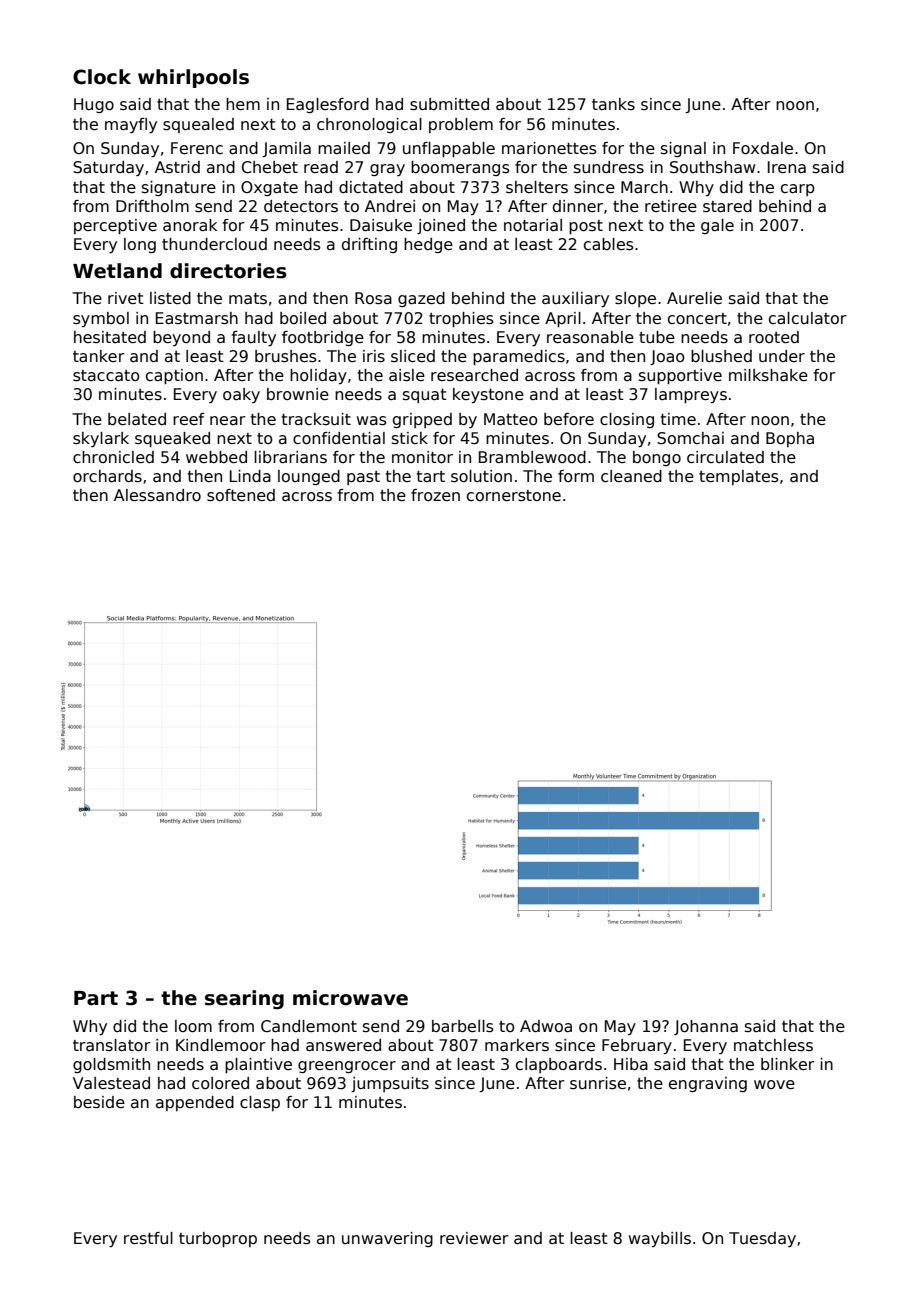 This image has width=924, height=1308. I want to click on reasonable, so click(590, 337).
